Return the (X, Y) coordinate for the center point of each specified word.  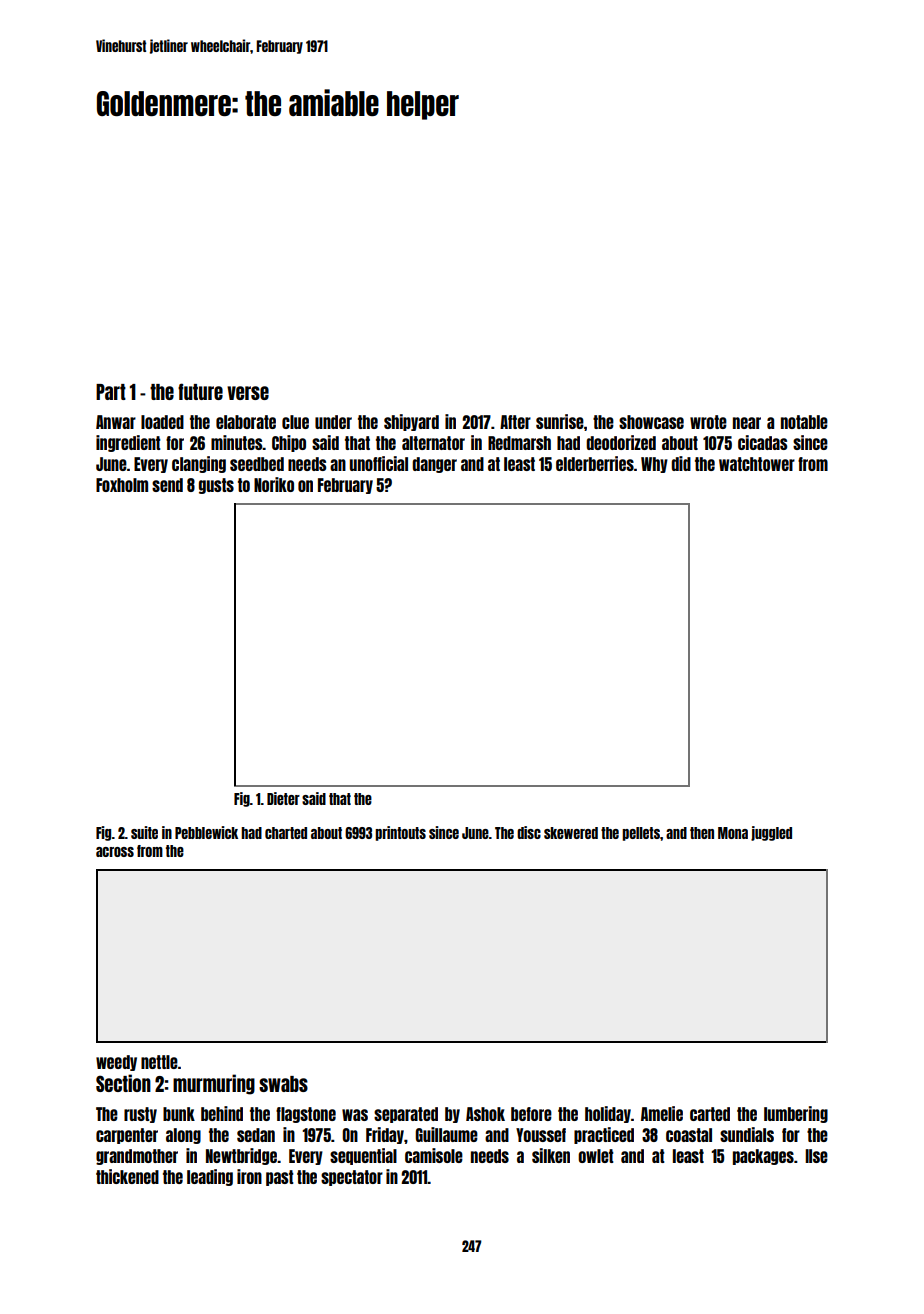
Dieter (283, 798)
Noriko (274, 484)
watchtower (757, 464)
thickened (127, 1176)
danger (434, 465)
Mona (733, 833)
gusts (216, 486)
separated (406, 1115)
